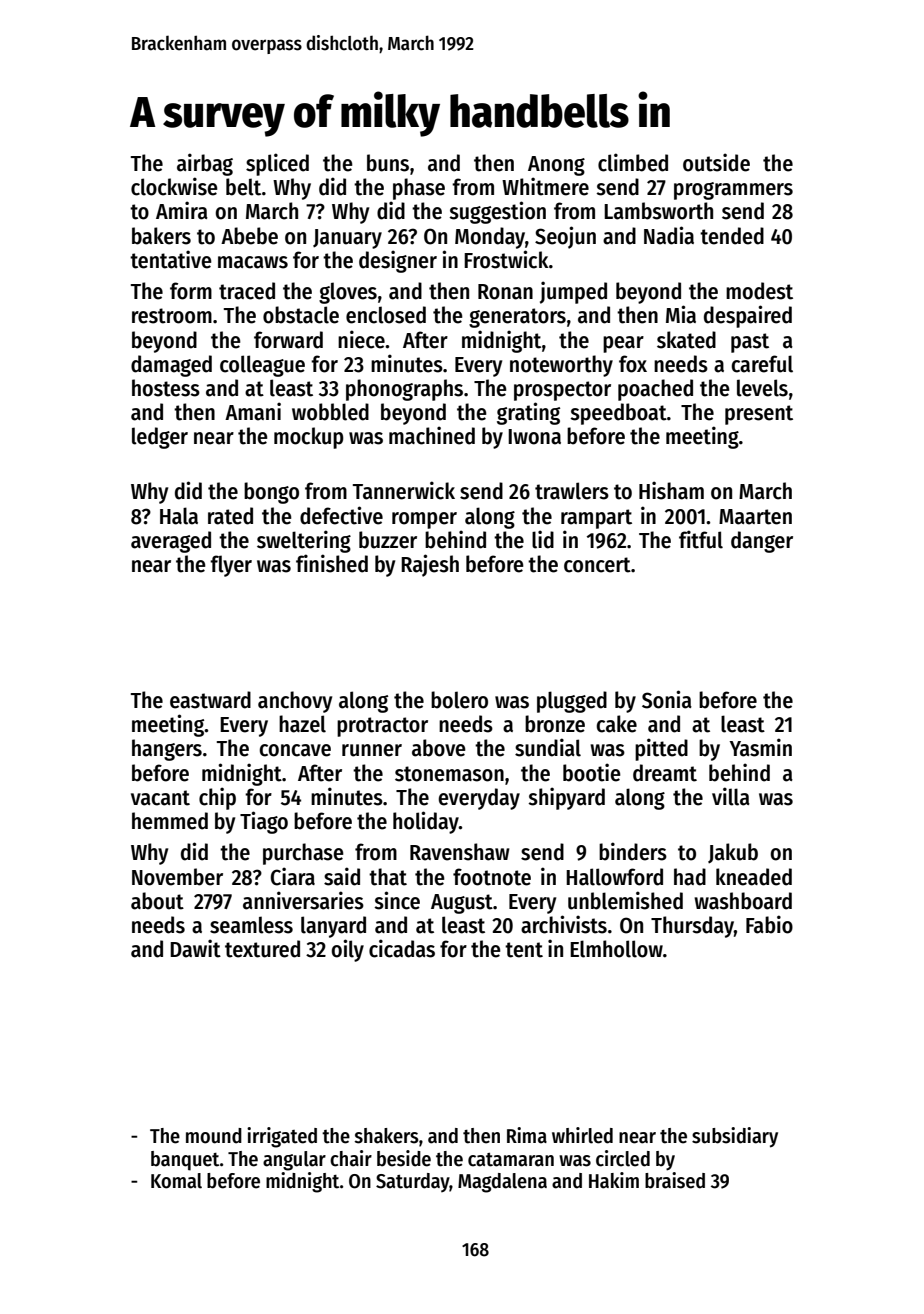  I want to click on danger, so click(762, 542).
